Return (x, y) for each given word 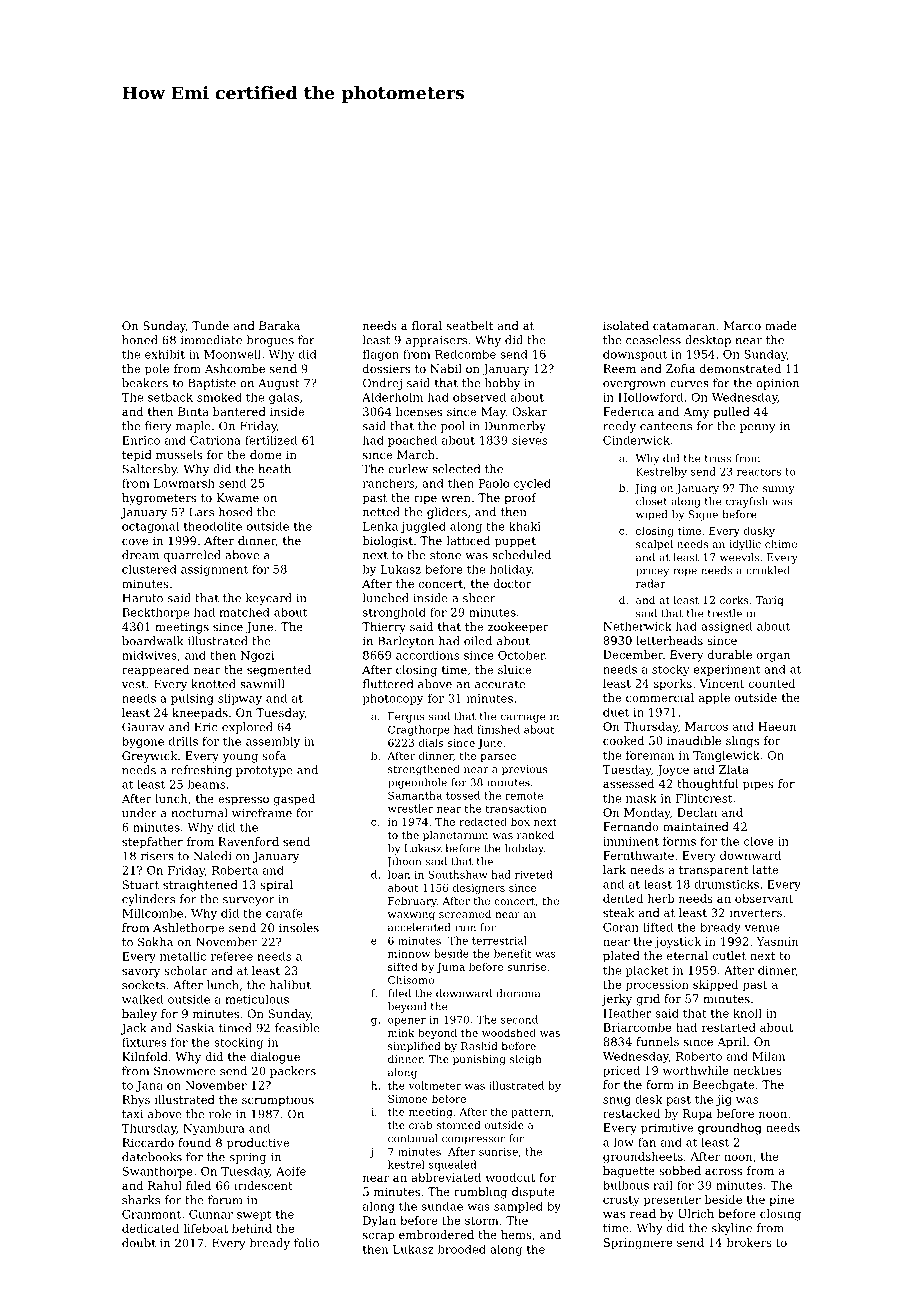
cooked (623, 740)
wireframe (262, 813)
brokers (749, 1242)
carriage (523, 717)
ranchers (388, 483)
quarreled (192, 556)
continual (413, 1138)
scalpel (654, 545)
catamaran (684, 326)
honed (140, 340)
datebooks (152, 1157)
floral (427, 325)
